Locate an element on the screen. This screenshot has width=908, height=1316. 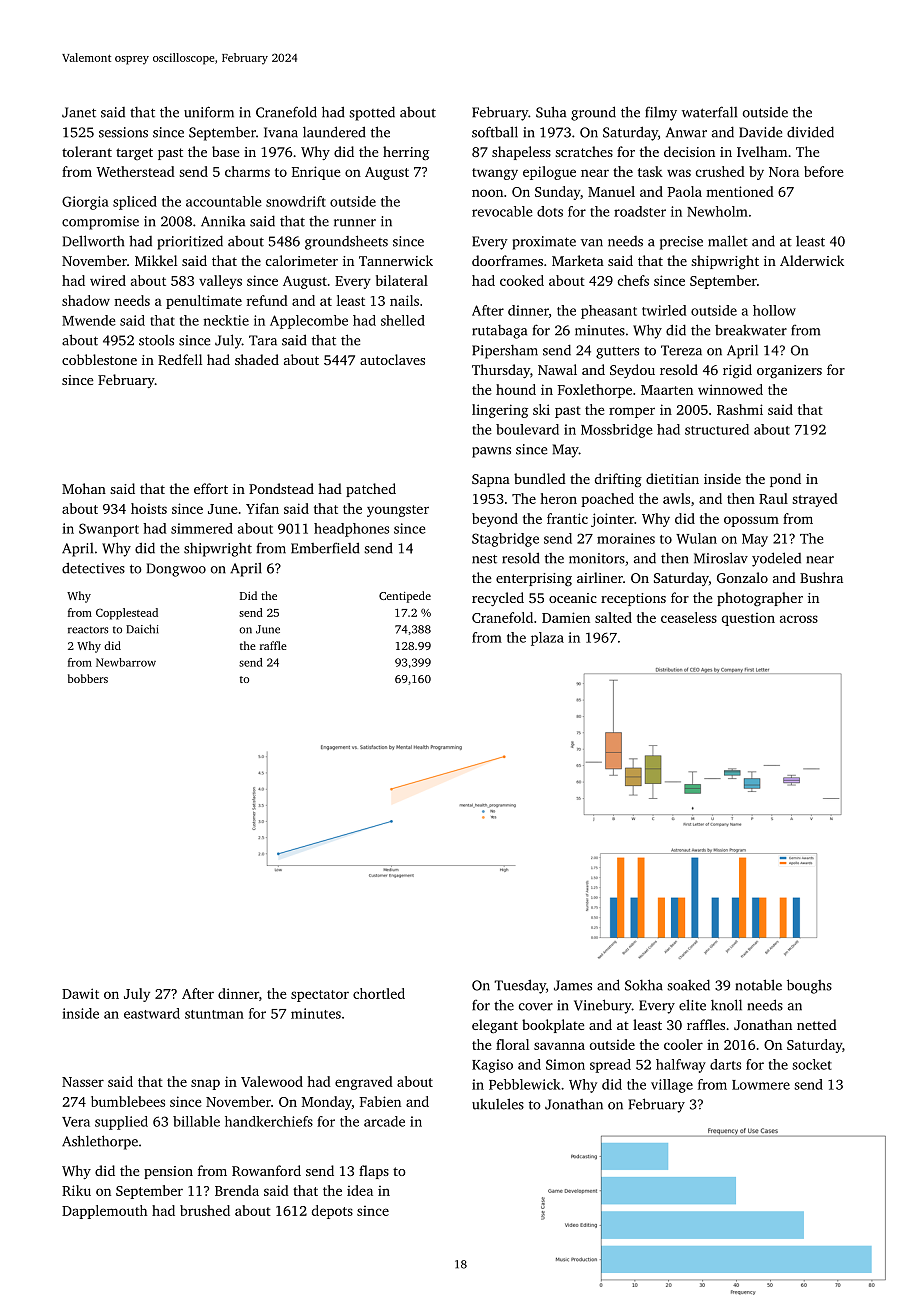
filmy is located at coordinates (661, 114).
